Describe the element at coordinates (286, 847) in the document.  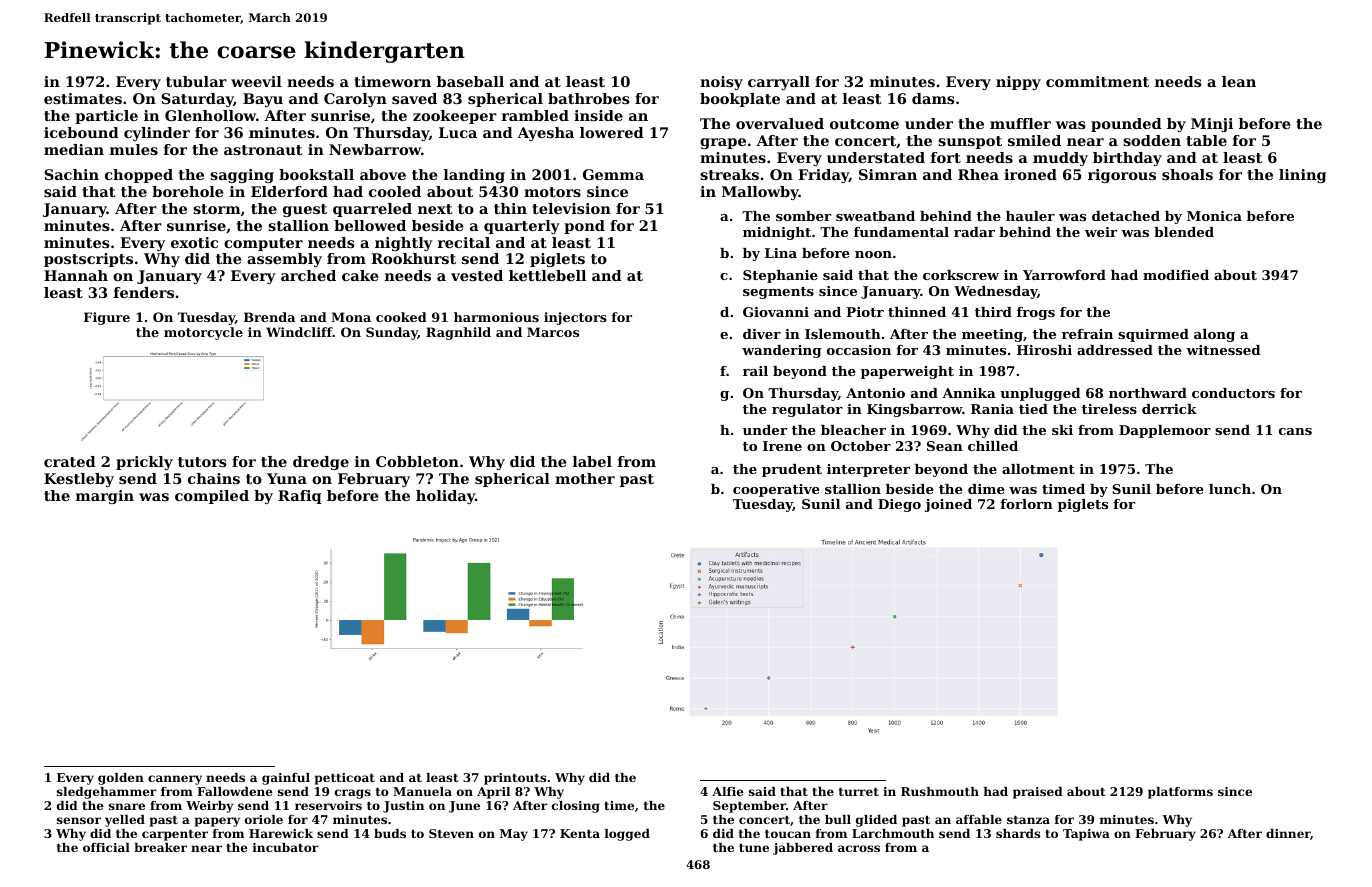
I see `incubator` at that location.
